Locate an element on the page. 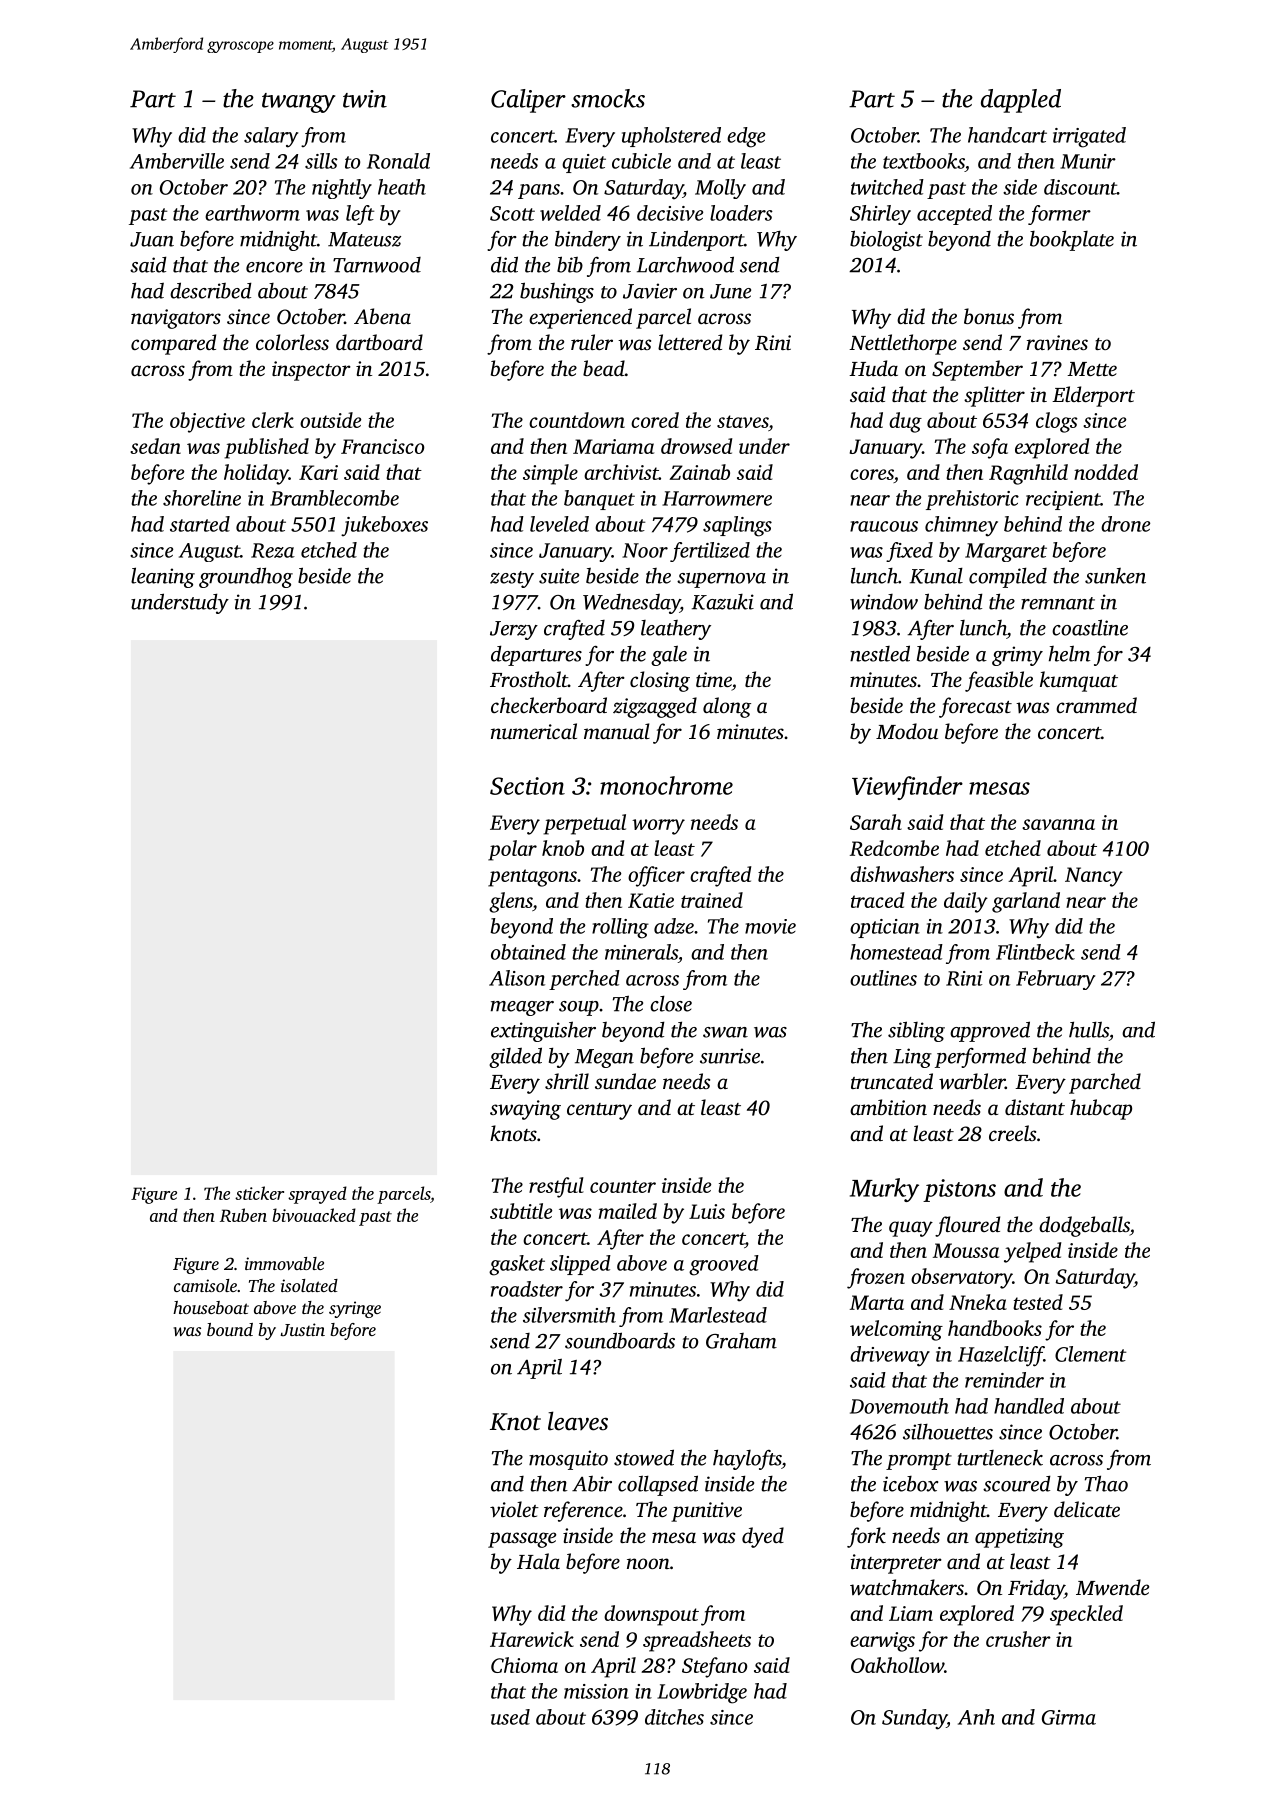 The height and width of the page is (1820, 1287). Clement is located at coordinates (1090, 1354).
